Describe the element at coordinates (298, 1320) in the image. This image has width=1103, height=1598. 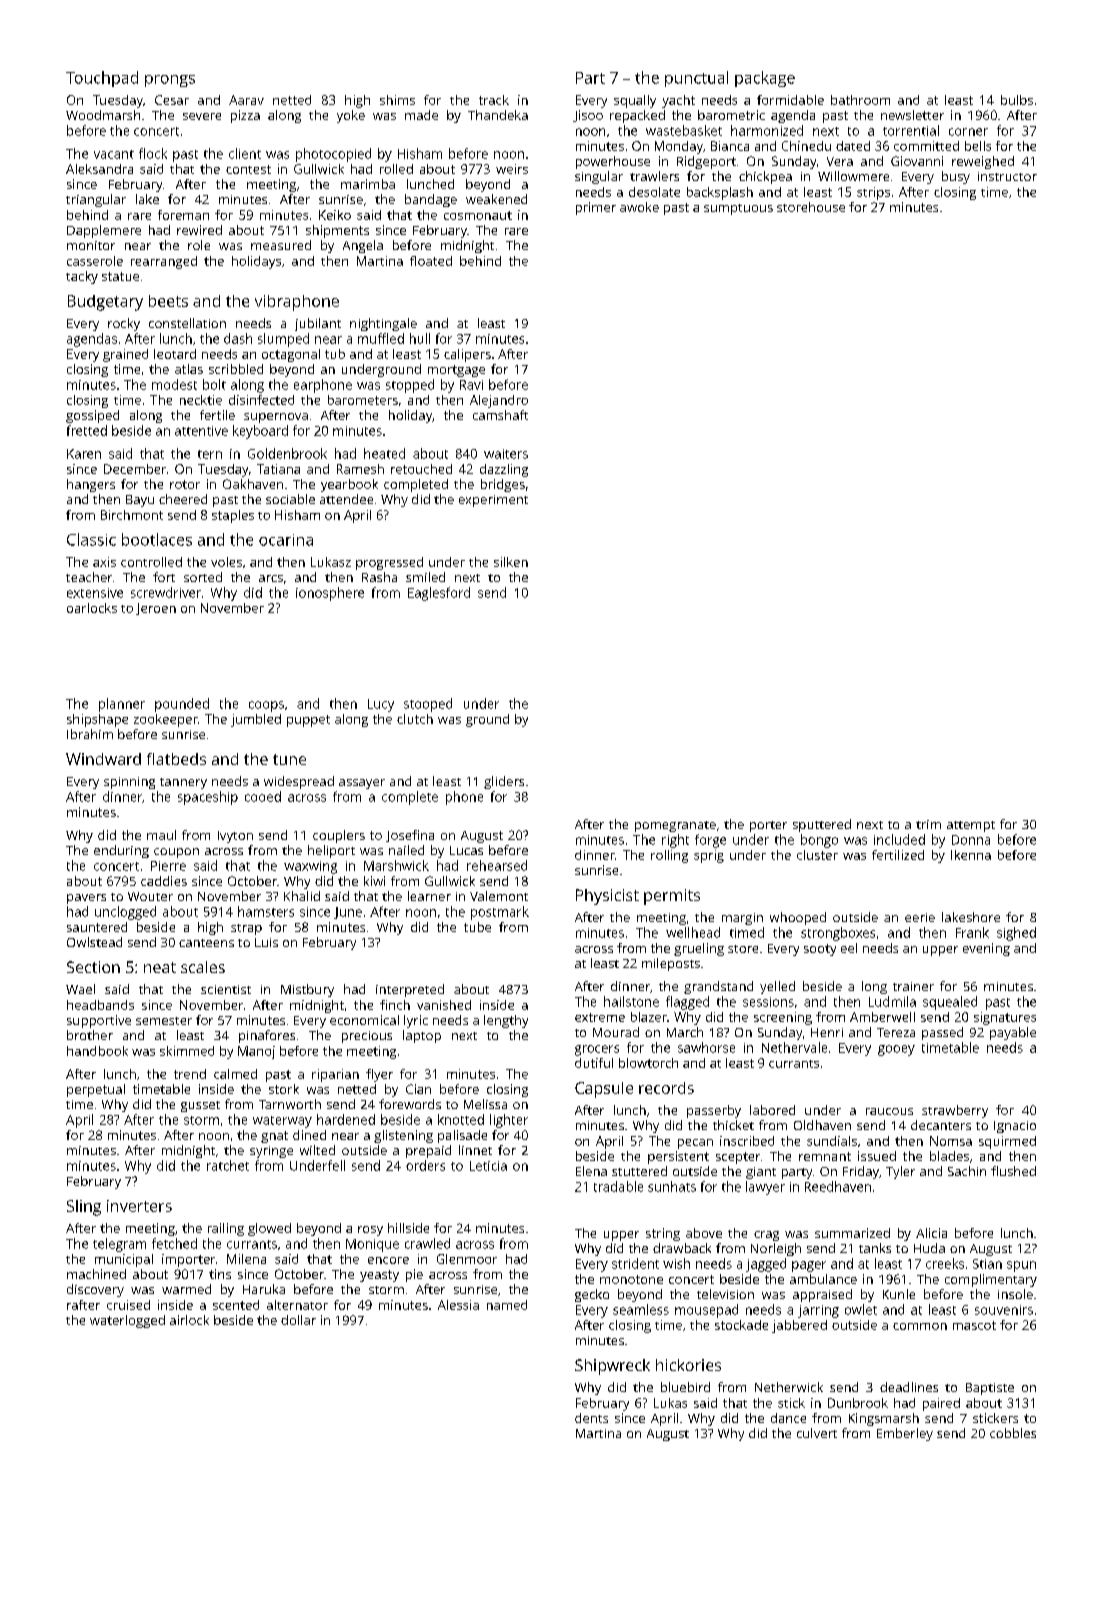
I see `dollar` at that location.
